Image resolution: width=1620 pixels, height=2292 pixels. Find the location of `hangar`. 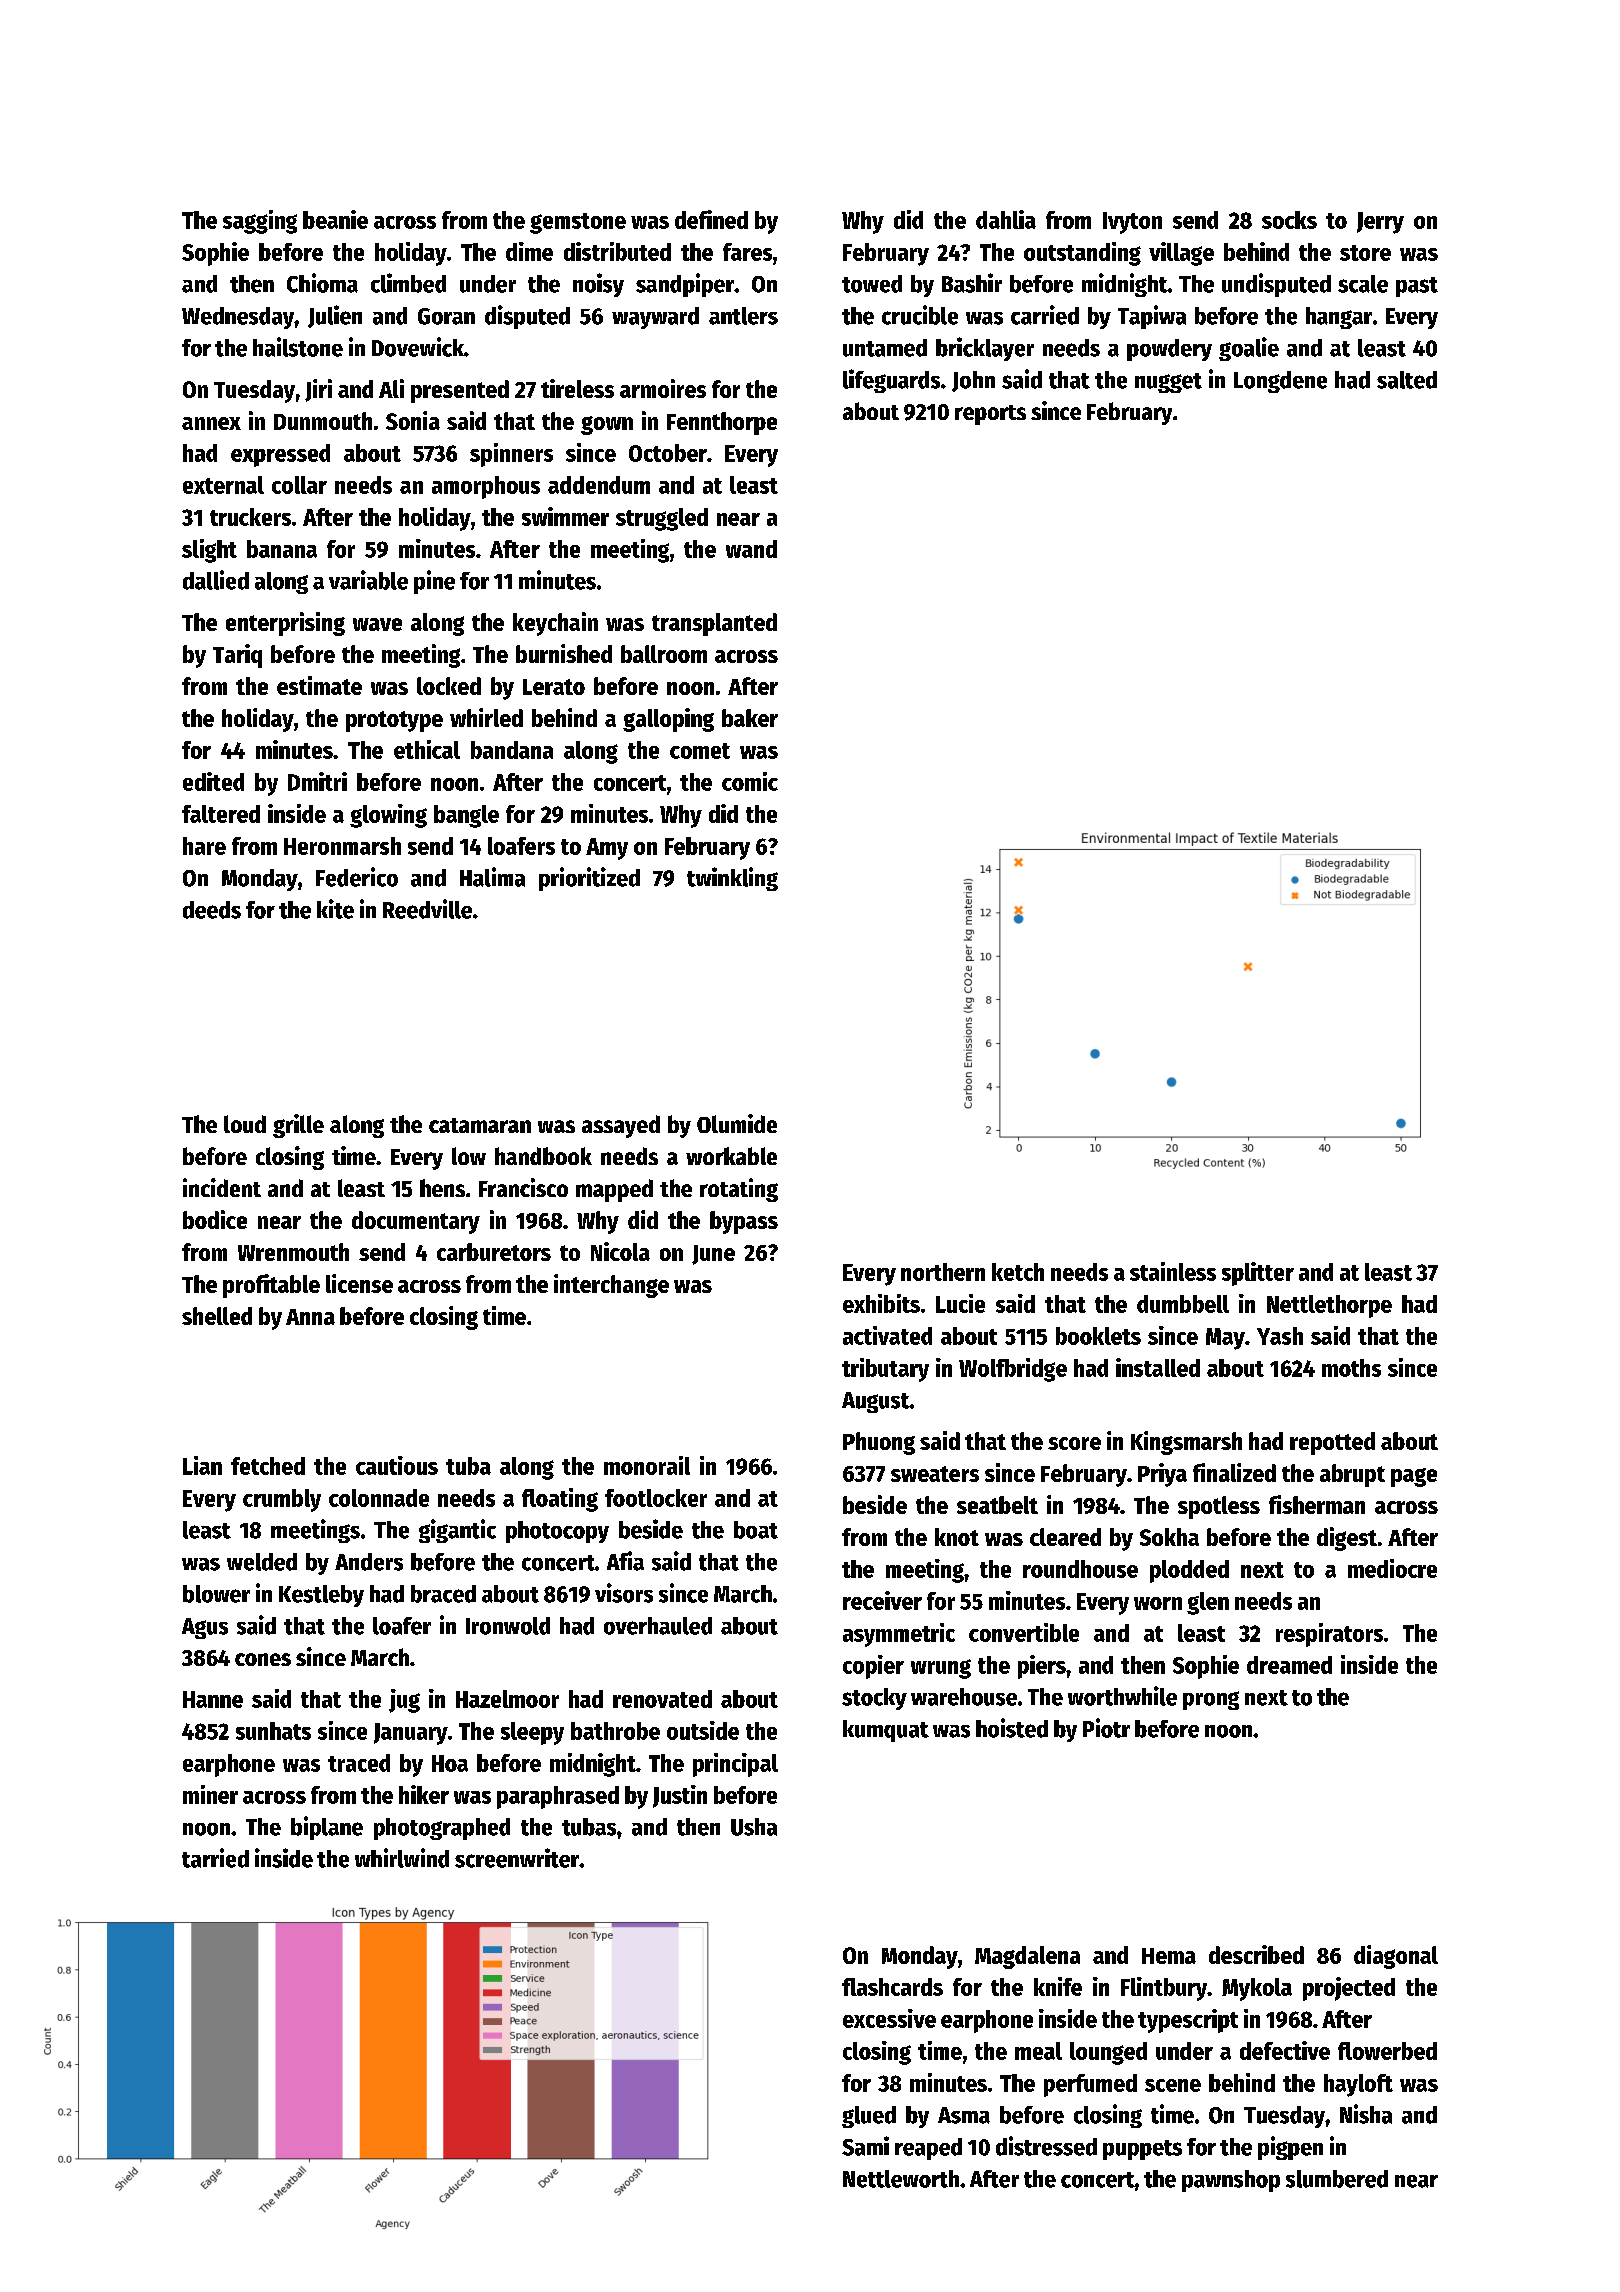

hangar is located at coordinates (1339, 318).
